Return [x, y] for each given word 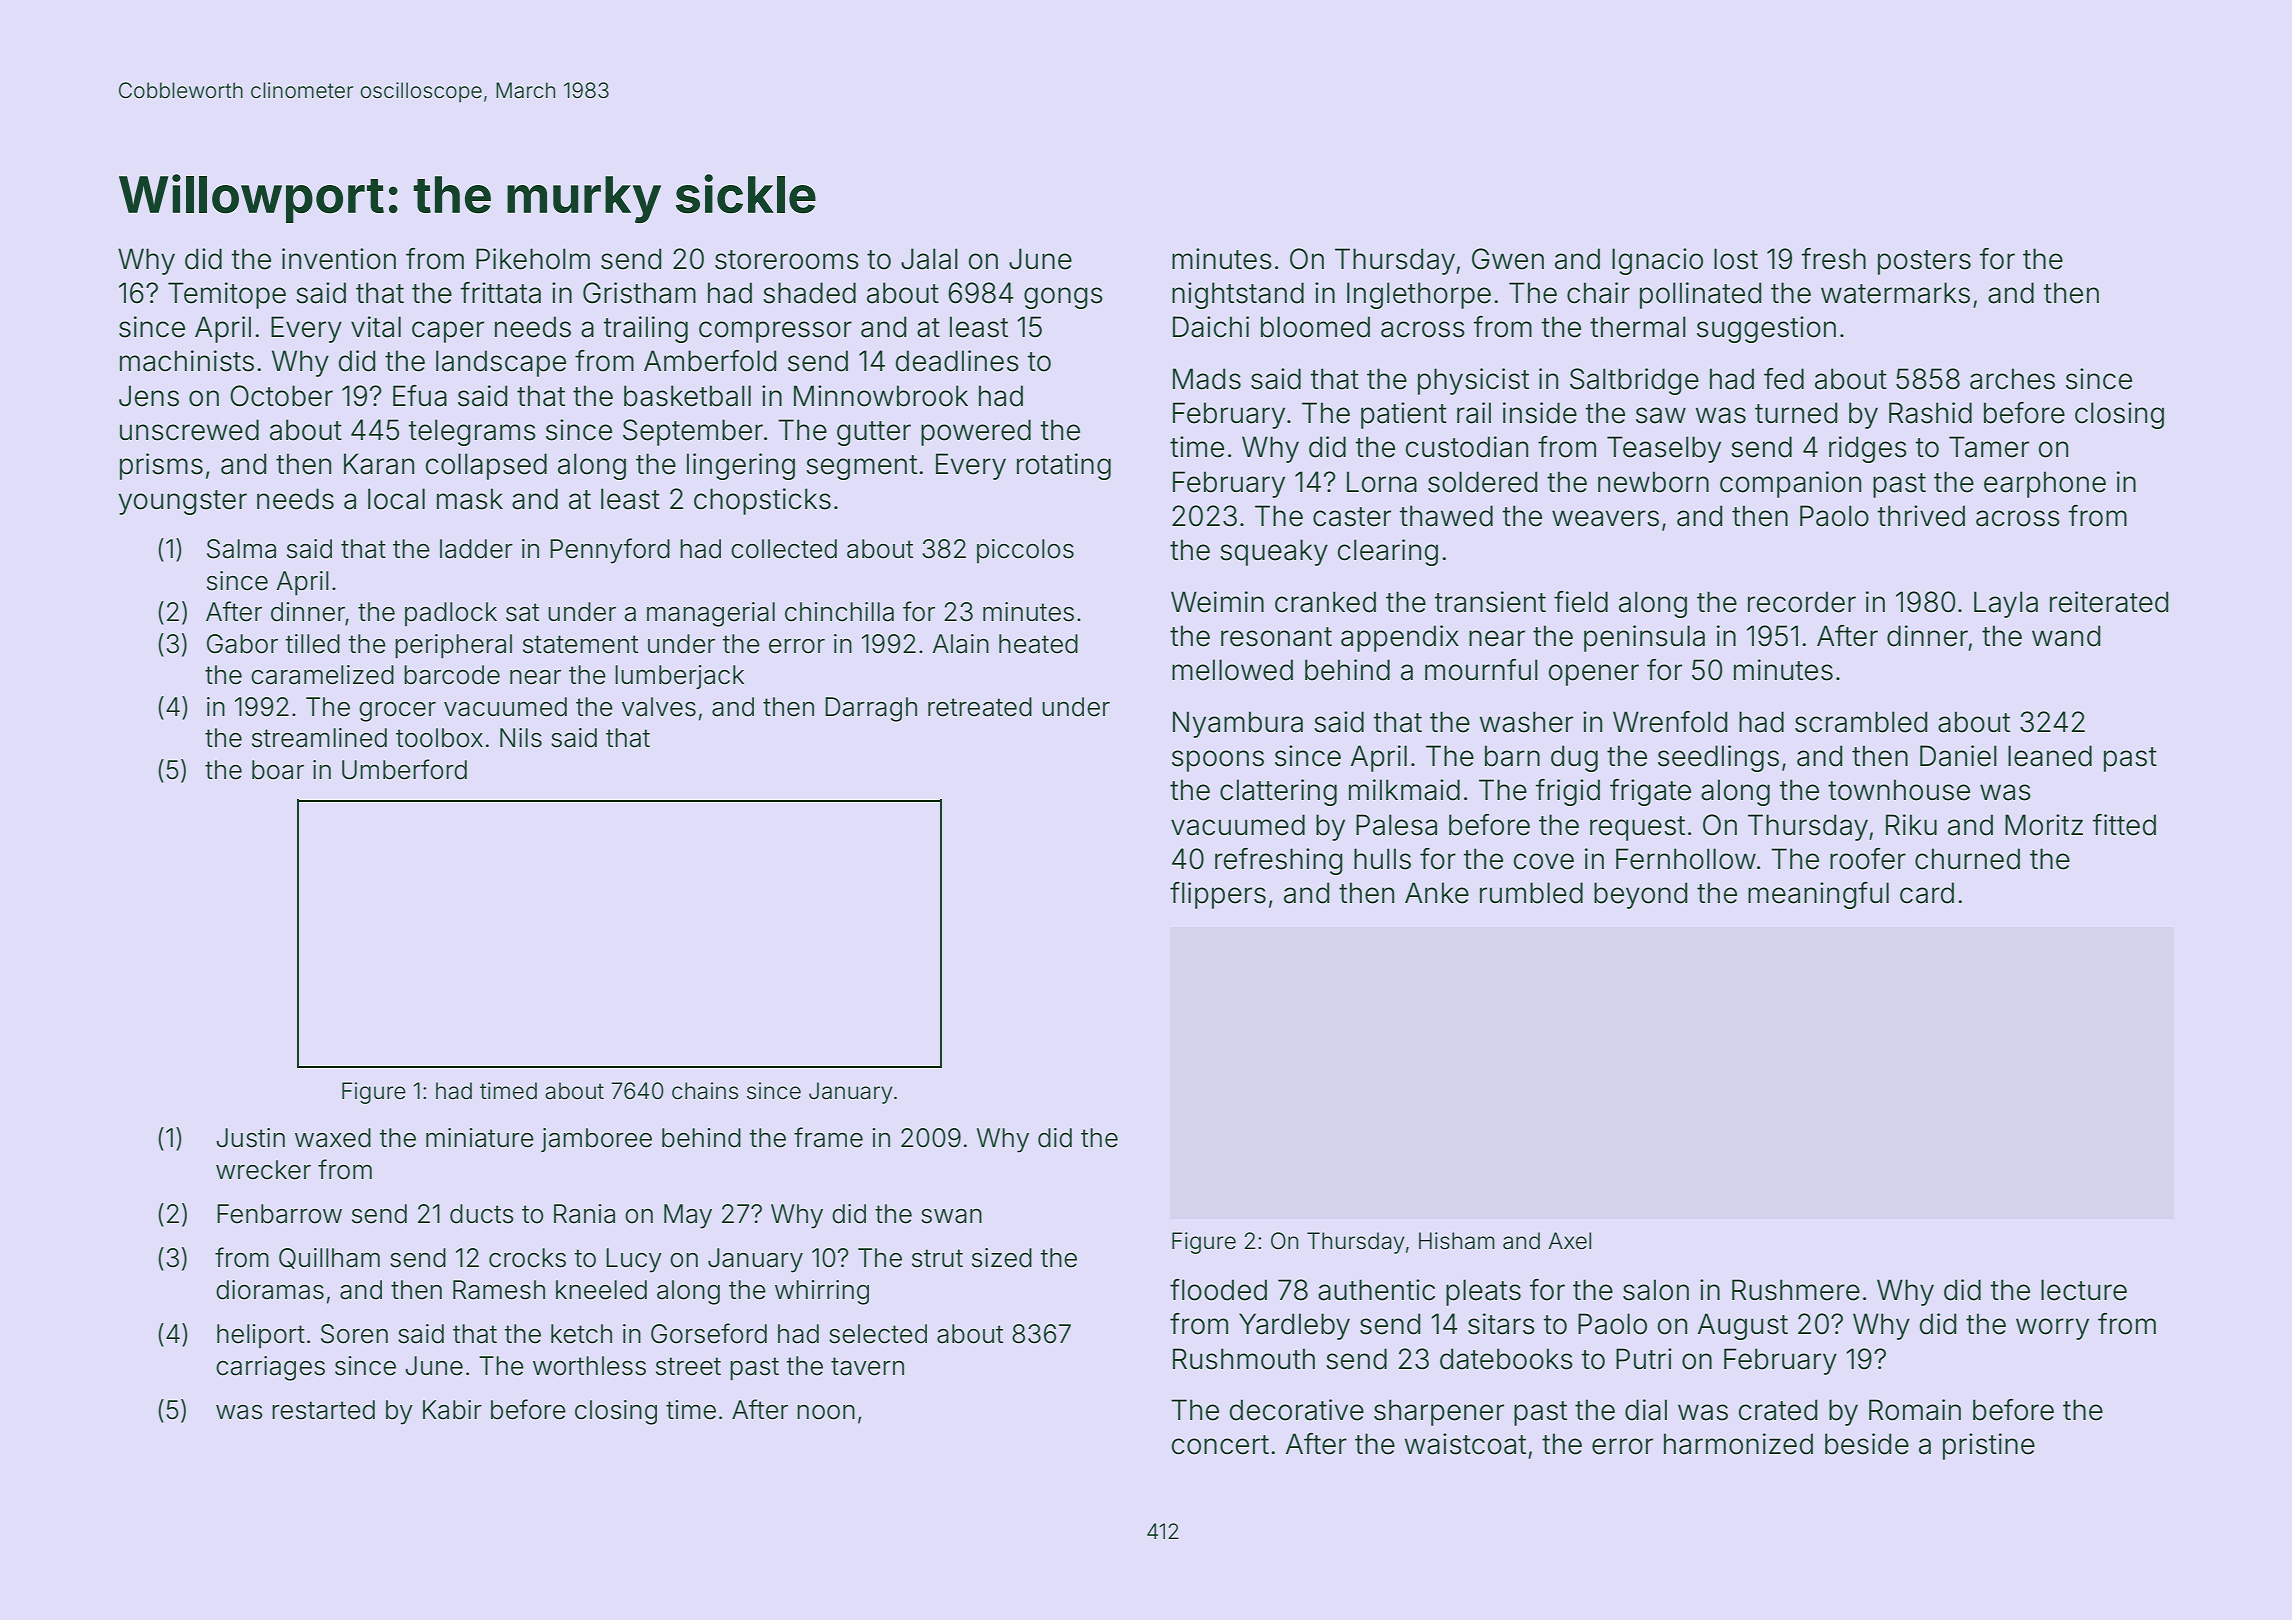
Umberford [404, 769]
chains [705, 1091]
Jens [149, 396]
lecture [2084, 1290]
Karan [379, 464]
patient [1404, 415]
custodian [1467, 447]
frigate [1650, 792]
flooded [1218, 1290]
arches [2012, 379]
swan [951, 1216]
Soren [354, 1334]
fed [1784, 379]
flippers [1218, 895]
